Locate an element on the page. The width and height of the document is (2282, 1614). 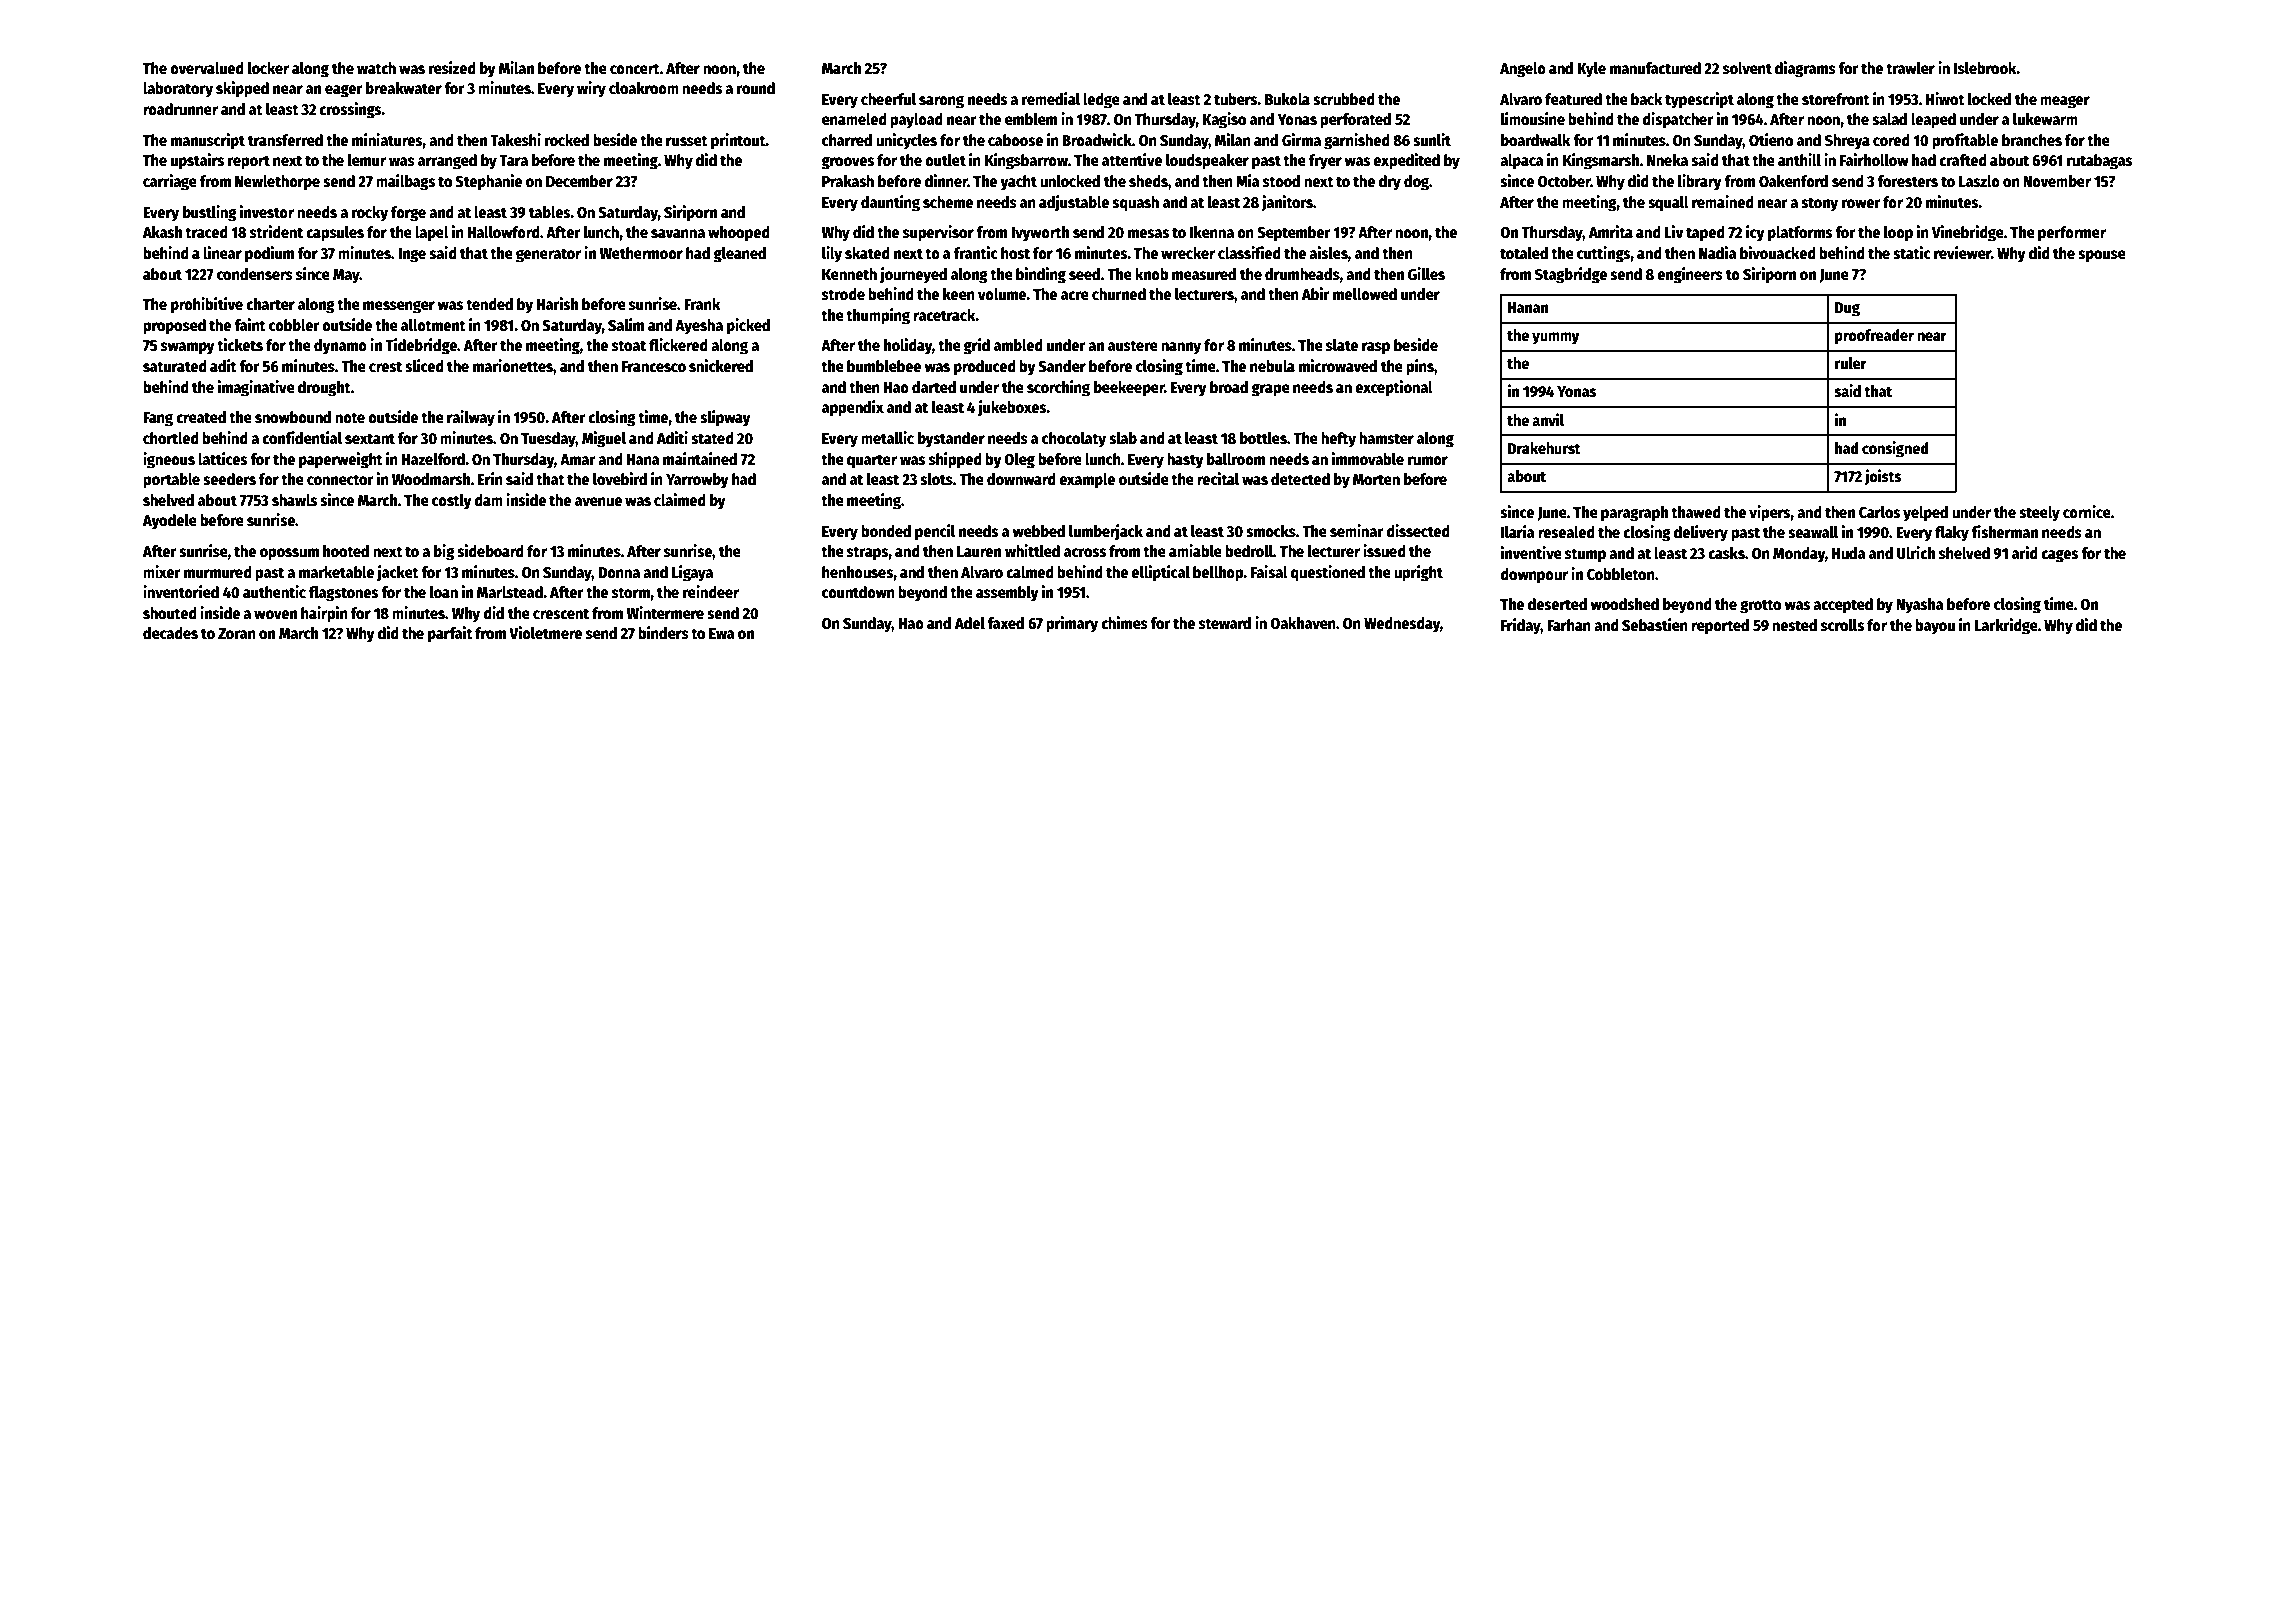
holiday is located at coordinates (908, 346).
